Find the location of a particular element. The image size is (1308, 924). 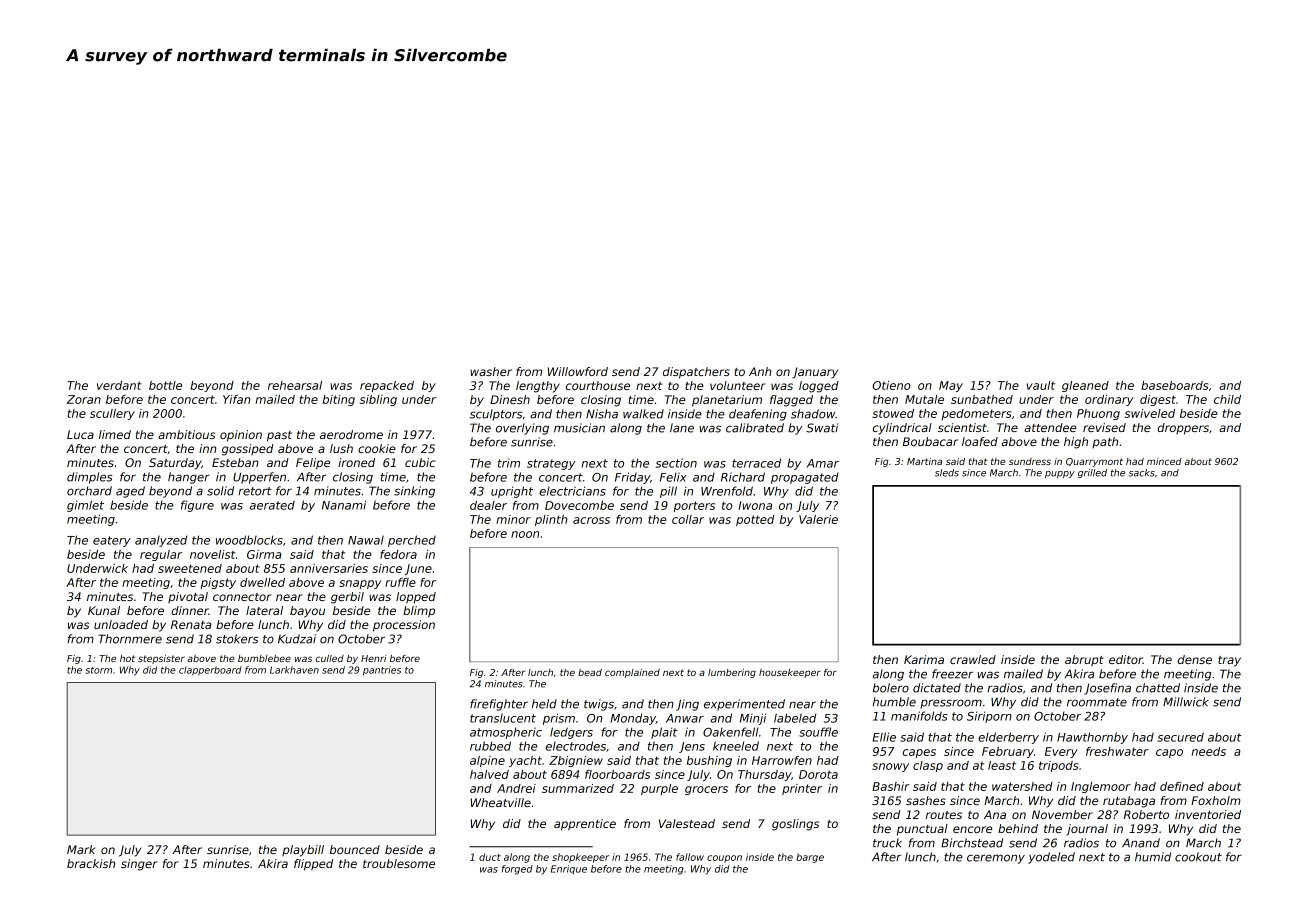

Saturday is located at coordinates (175, 464).
